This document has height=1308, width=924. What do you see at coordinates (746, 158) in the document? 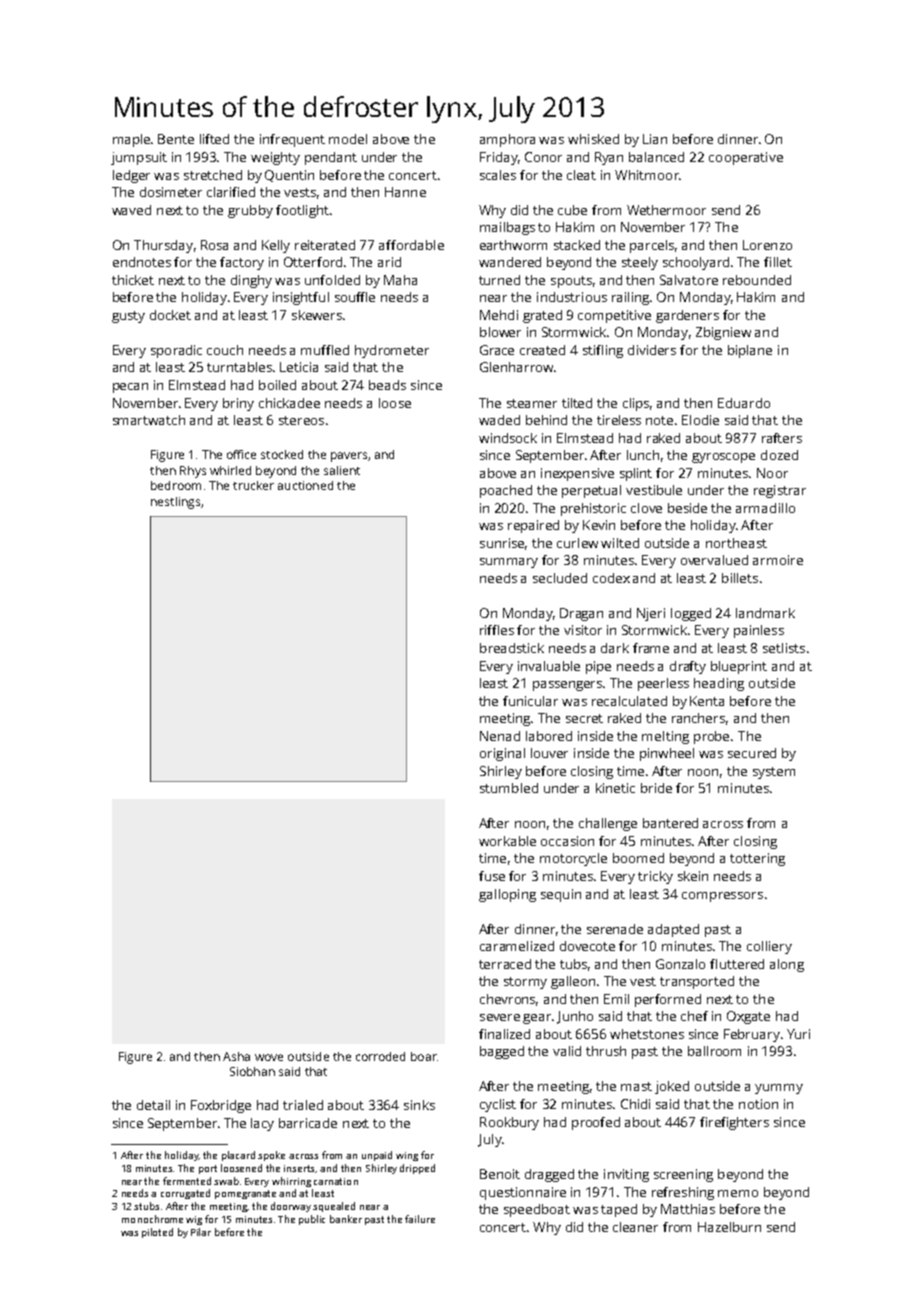
I see `cooperative` at bounding box center [746, 158].
